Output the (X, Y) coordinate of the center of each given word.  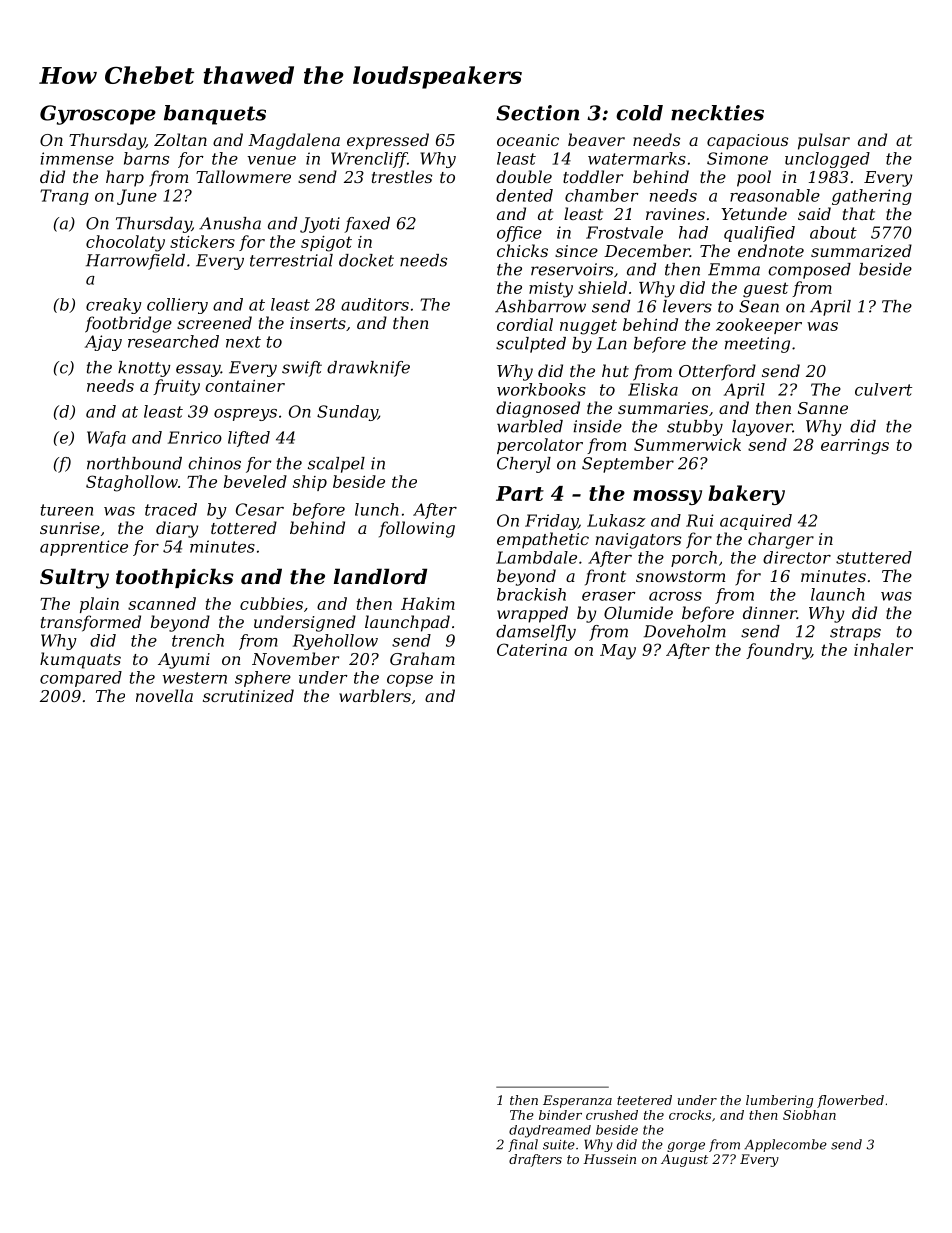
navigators (638, 541)
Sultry (74, 578)
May (618, 652)
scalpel (336, 465)
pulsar (824, 141)
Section (537, 113)
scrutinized (248, 696)
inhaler (883, 649)
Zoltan (180, 139)
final (523, 1145)
